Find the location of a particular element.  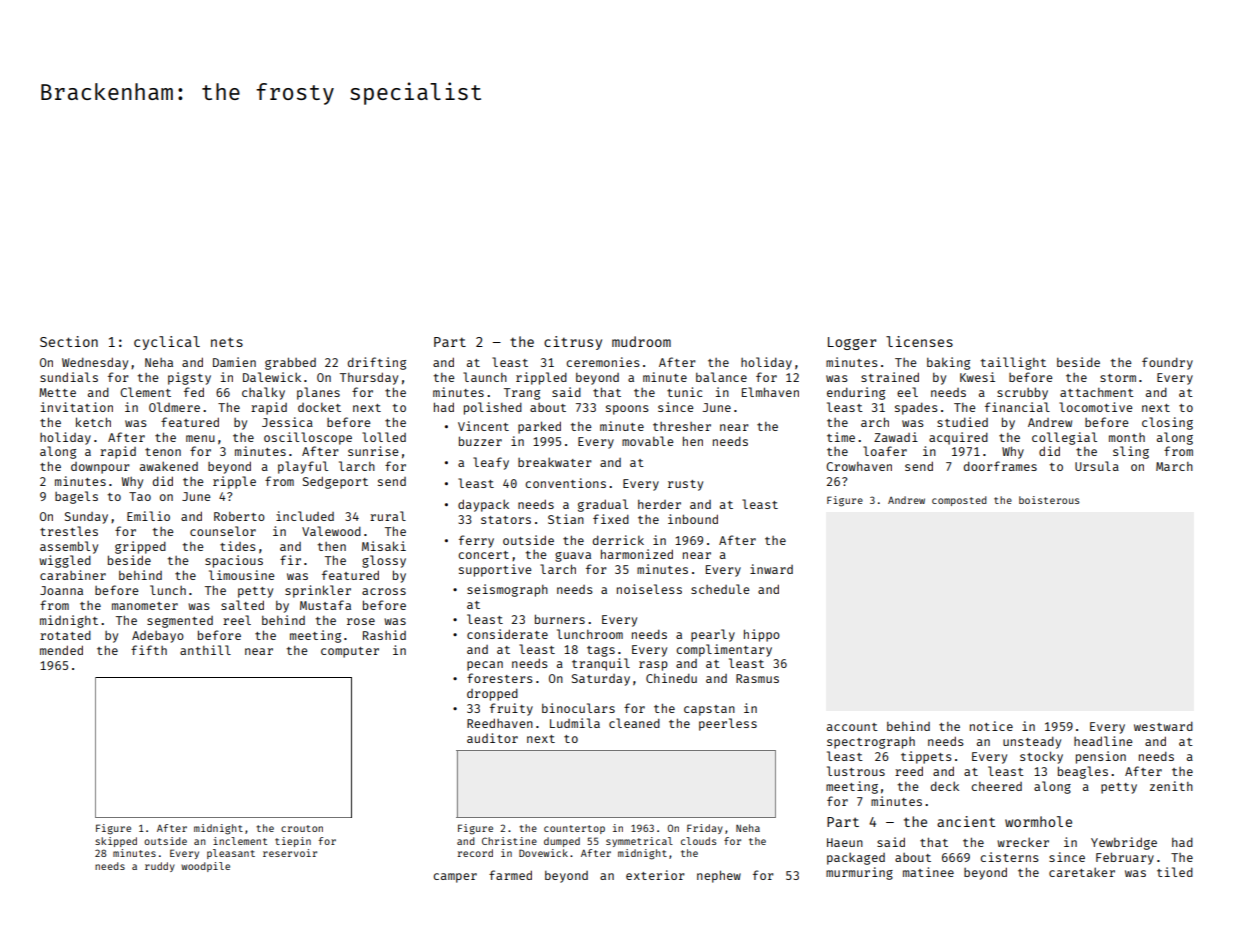

Rasmus is located at coordinates (757, 678).
